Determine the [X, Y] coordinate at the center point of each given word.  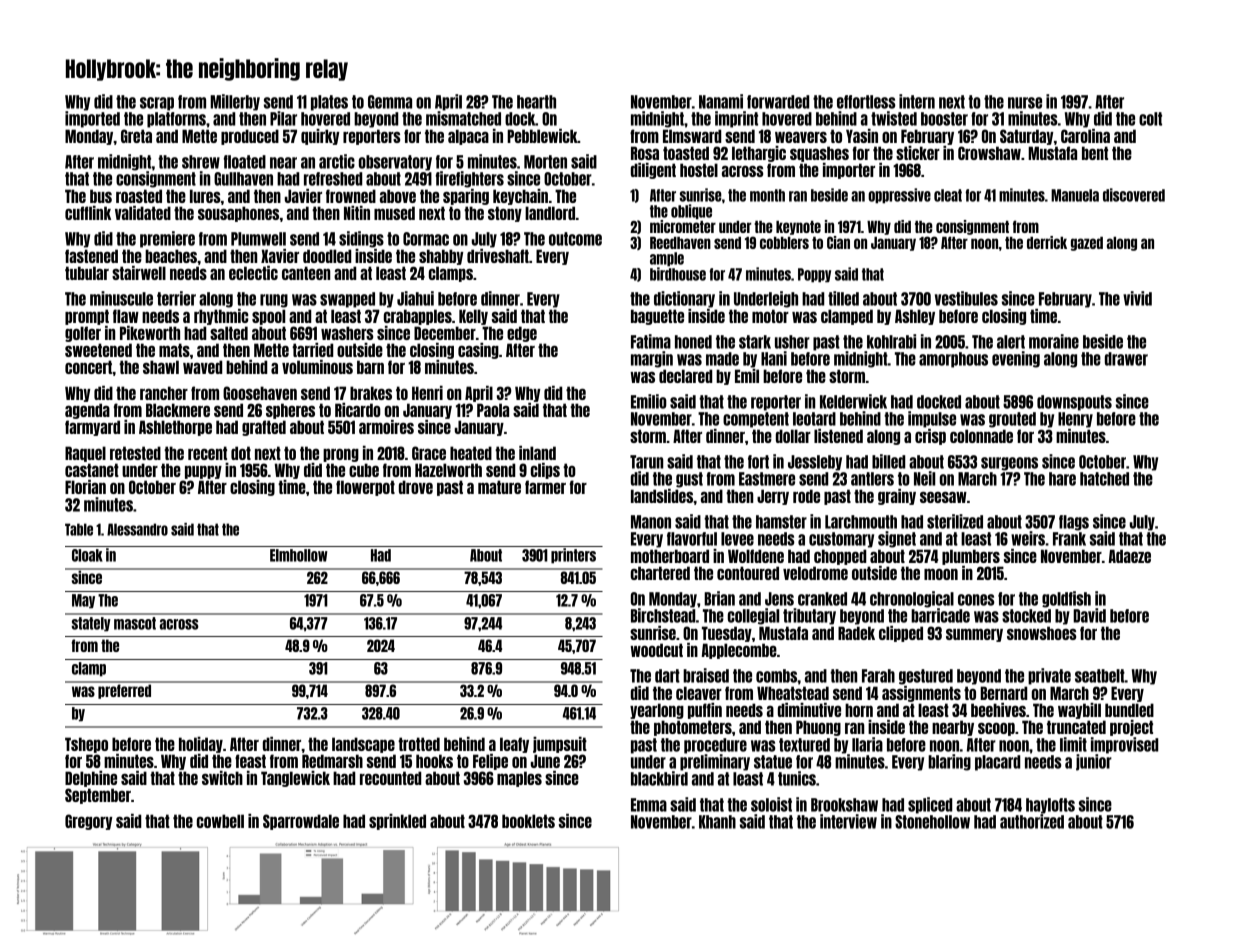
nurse [1025, 103]
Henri [427, 393]
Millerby [235, 102]
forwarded [778, 102]
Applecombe [739, 651]
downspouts [1074, 403]
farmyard [92, 428]
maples [519, 779]
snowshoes [1041, 633]
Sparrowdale [301, 822]
